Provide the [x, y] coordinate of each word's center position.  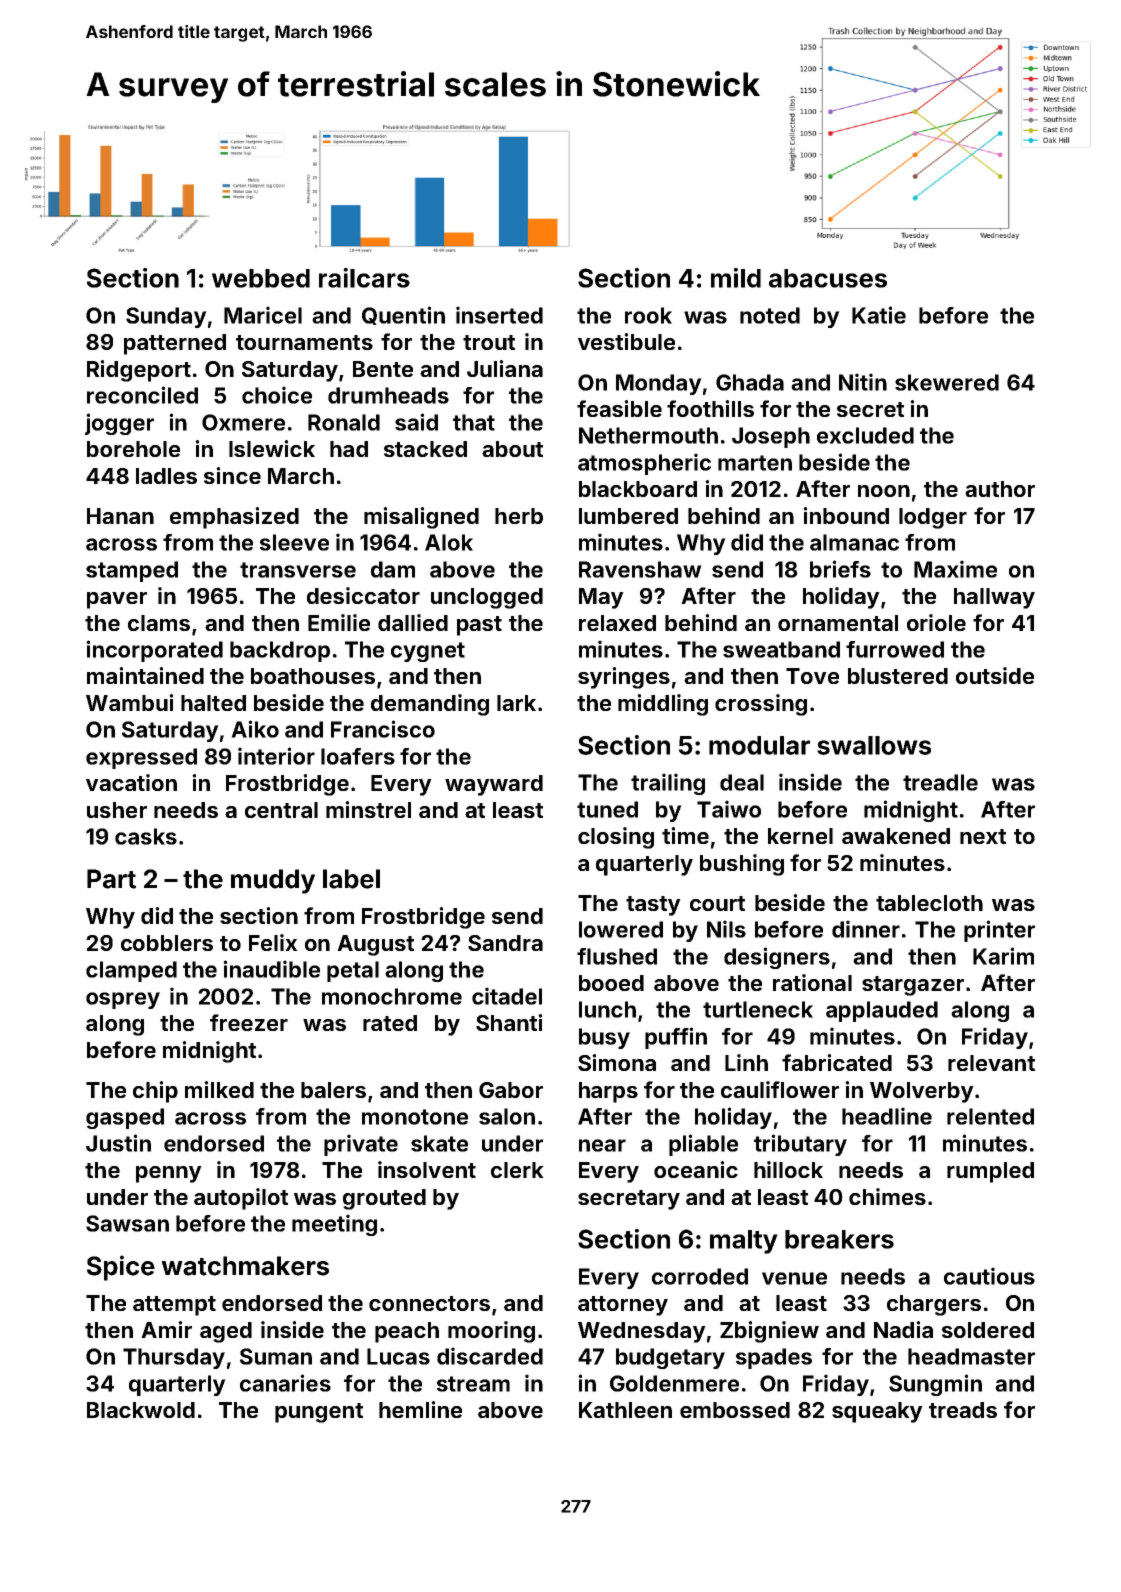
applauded [882, 1011]
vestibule [626, 341]
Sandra [505, 943]
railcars [364, 278]
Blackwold [141, 1410]
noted [770, 315]
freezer [249, 1022]
